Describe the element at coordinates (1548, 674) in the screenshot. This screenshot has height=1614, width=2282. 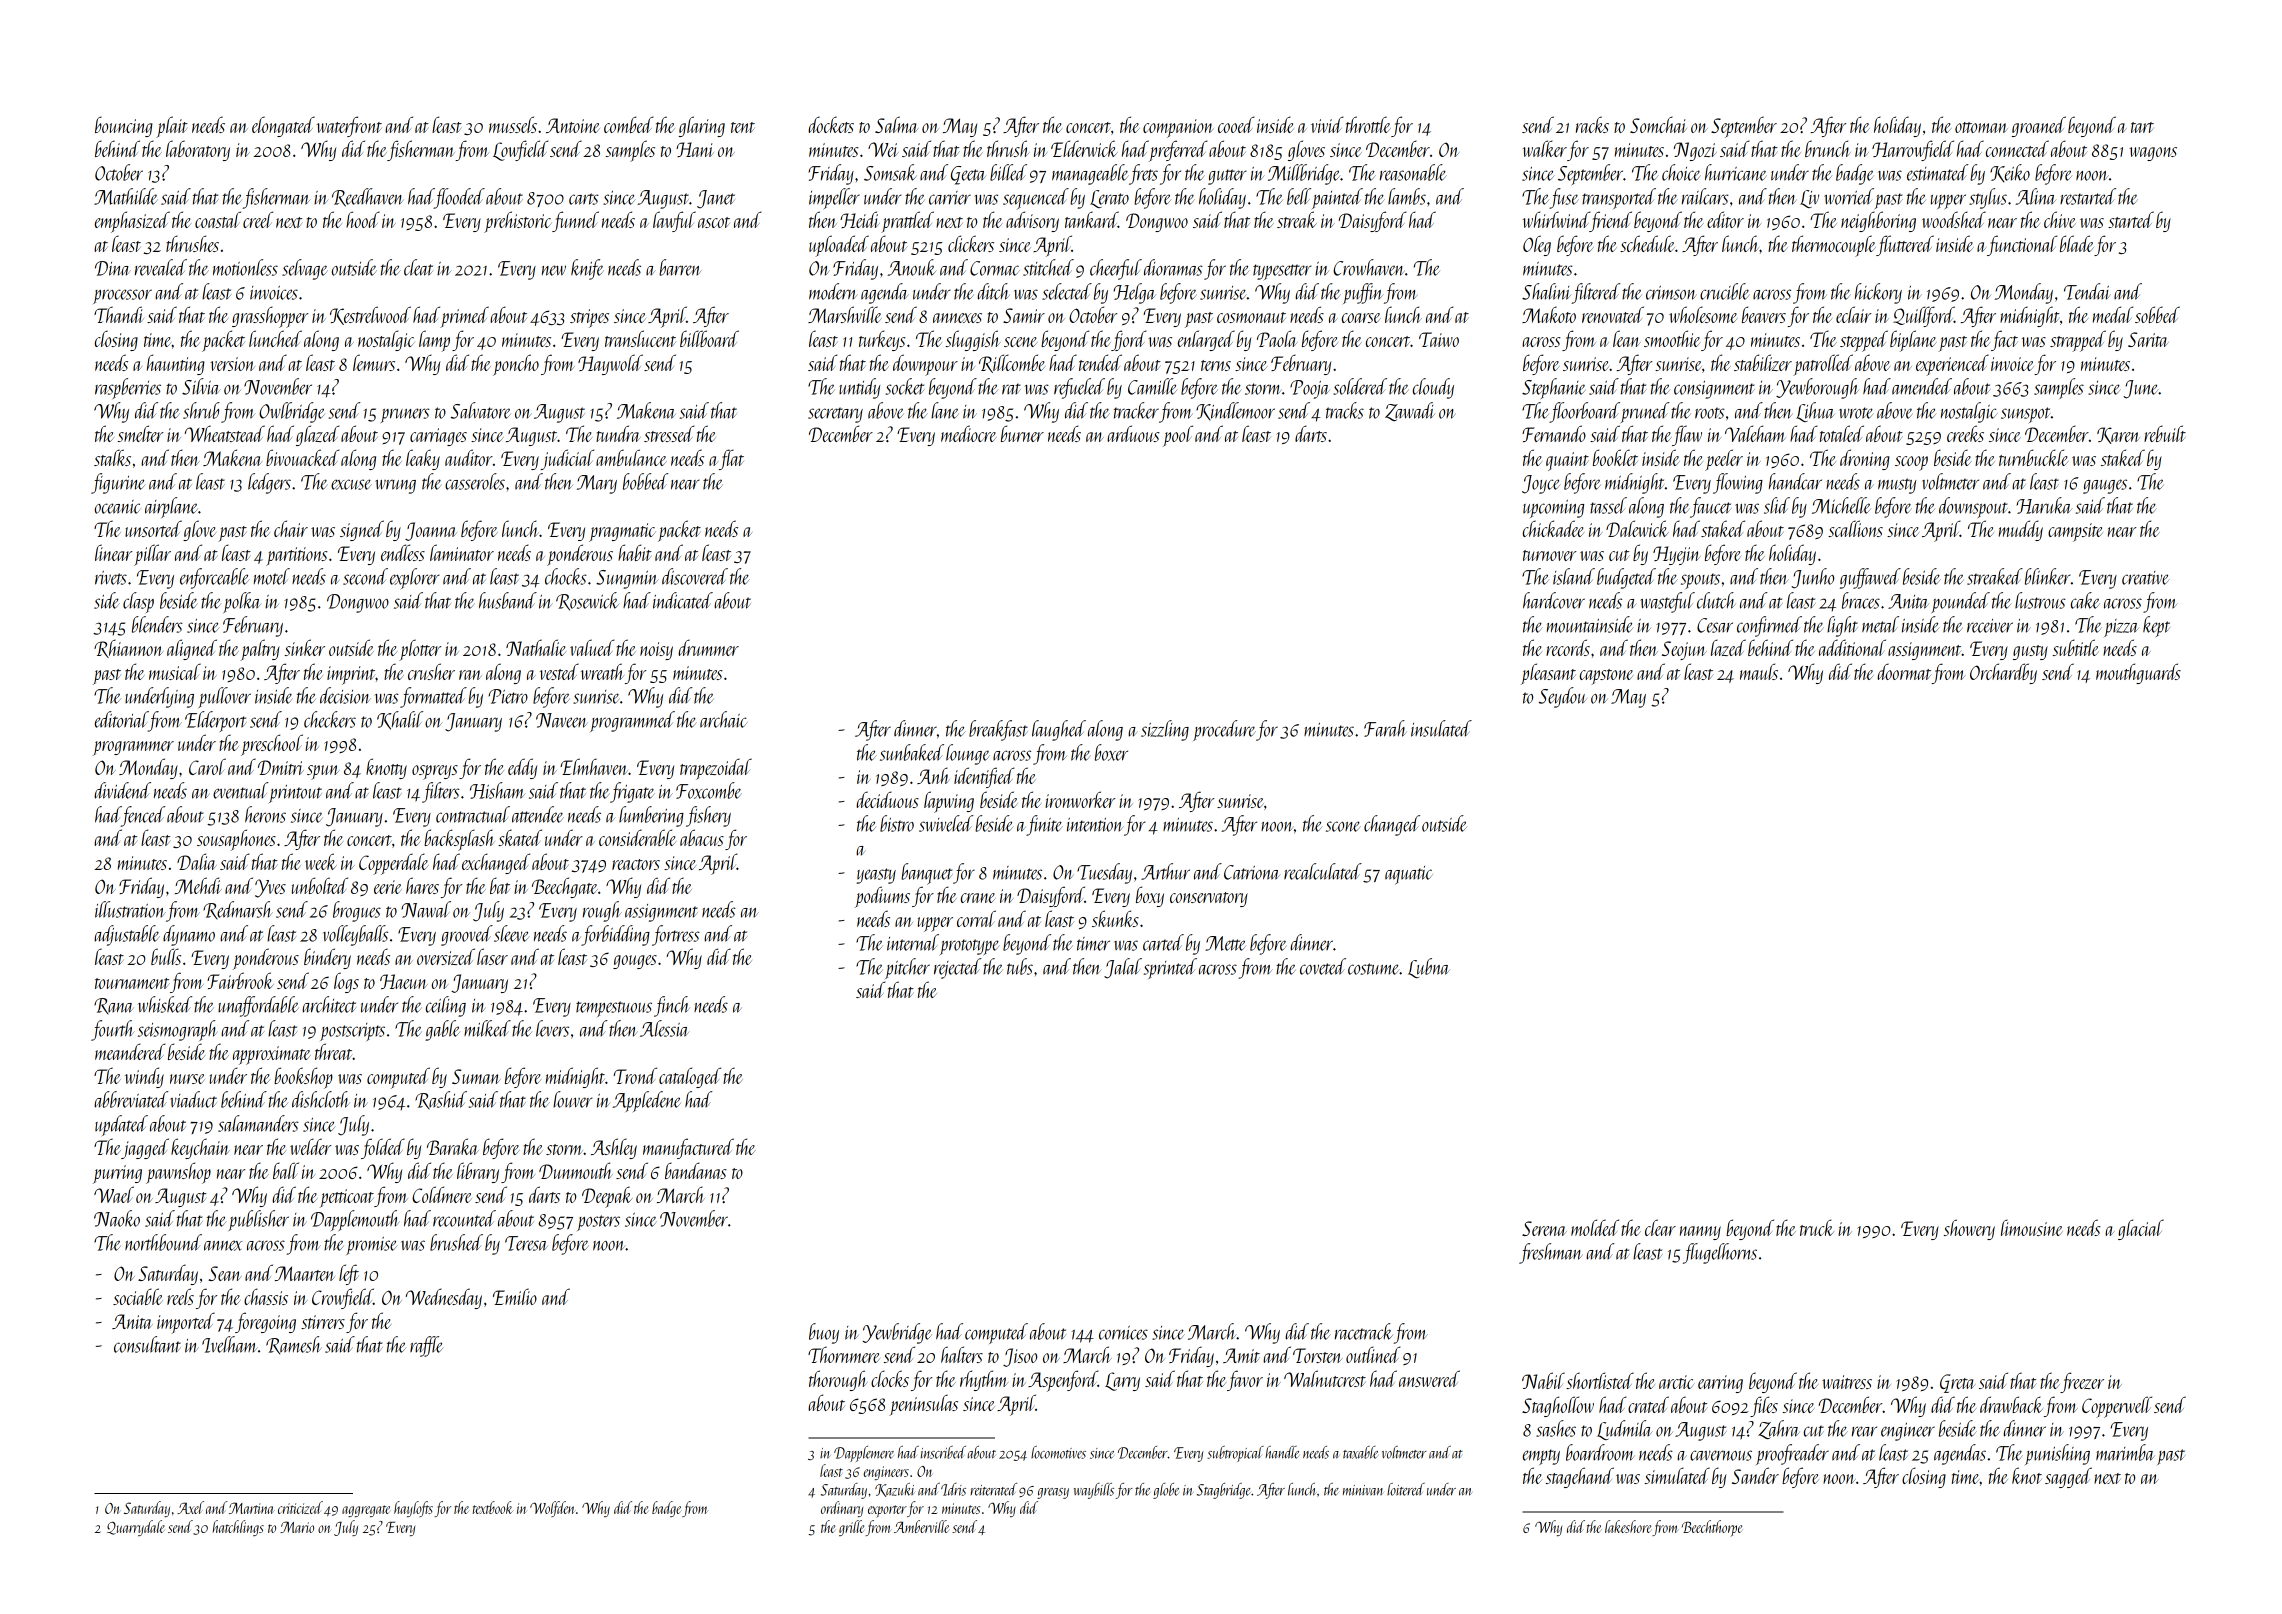
I see `pleasant` at that location.
